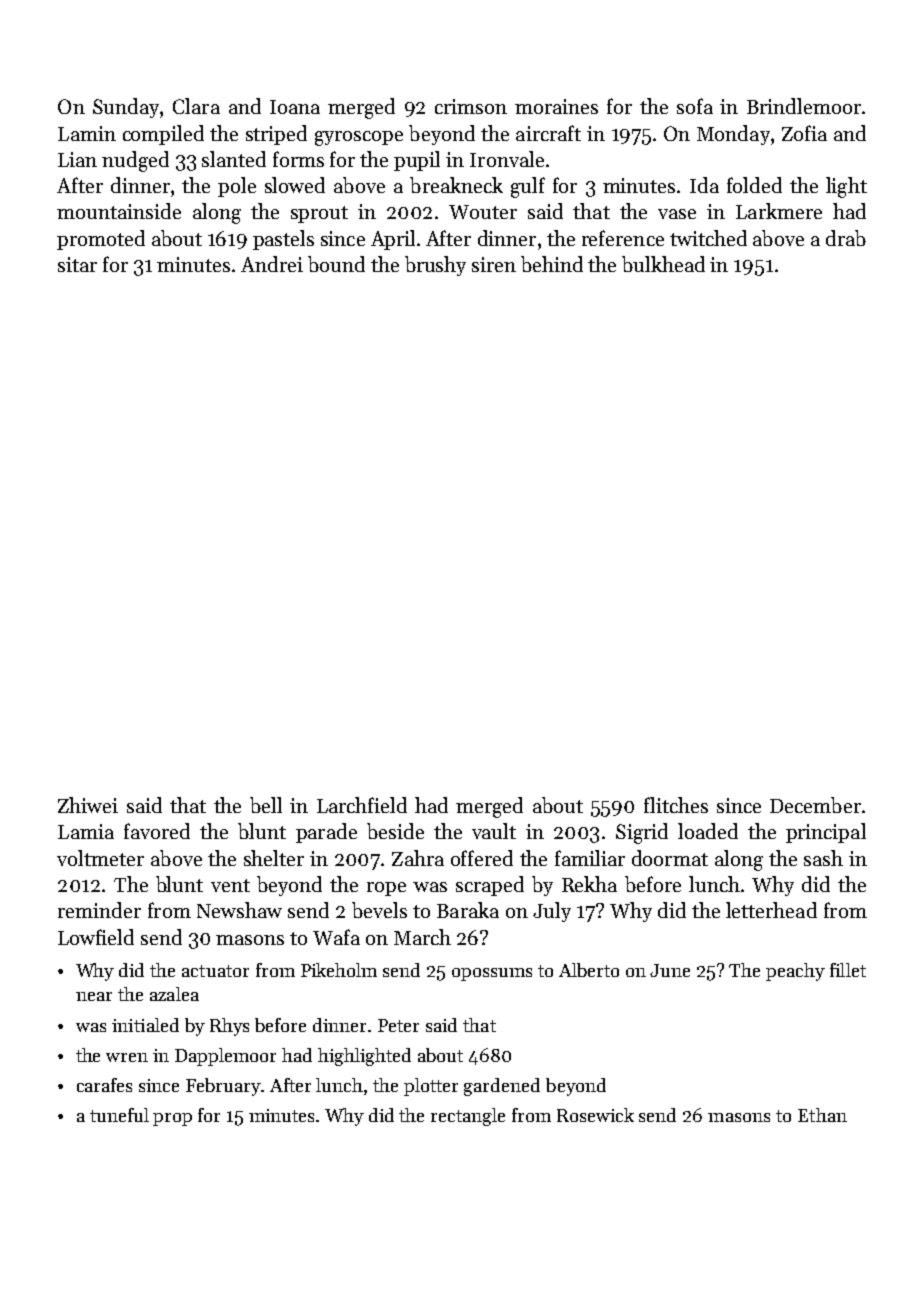  Describe the element at coordinates (101, 240) in the screenshot. I see `promoted` at that location.
